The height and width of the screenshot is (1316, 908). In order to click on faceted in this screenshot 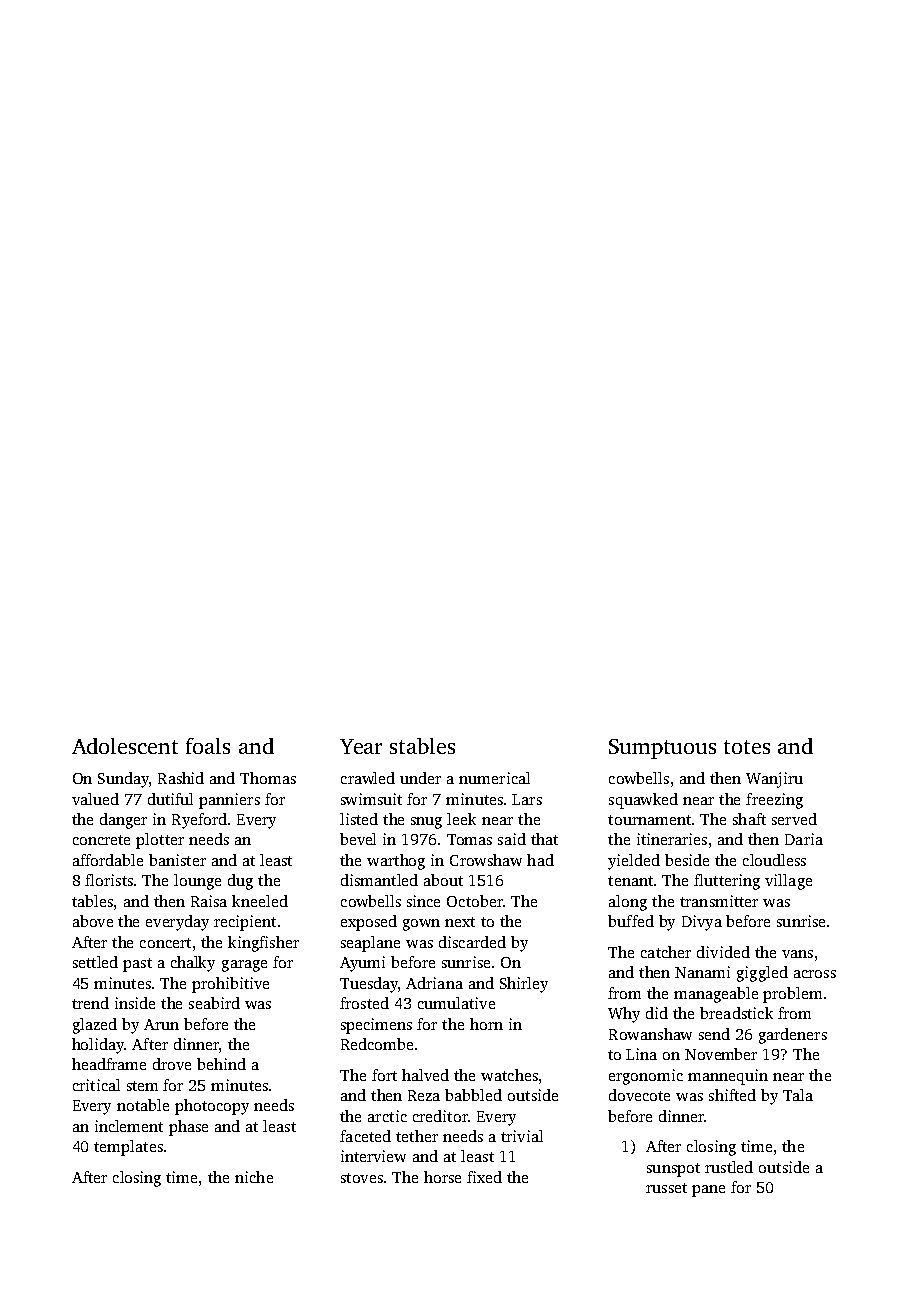, I will do `click(365, 1136)`.
